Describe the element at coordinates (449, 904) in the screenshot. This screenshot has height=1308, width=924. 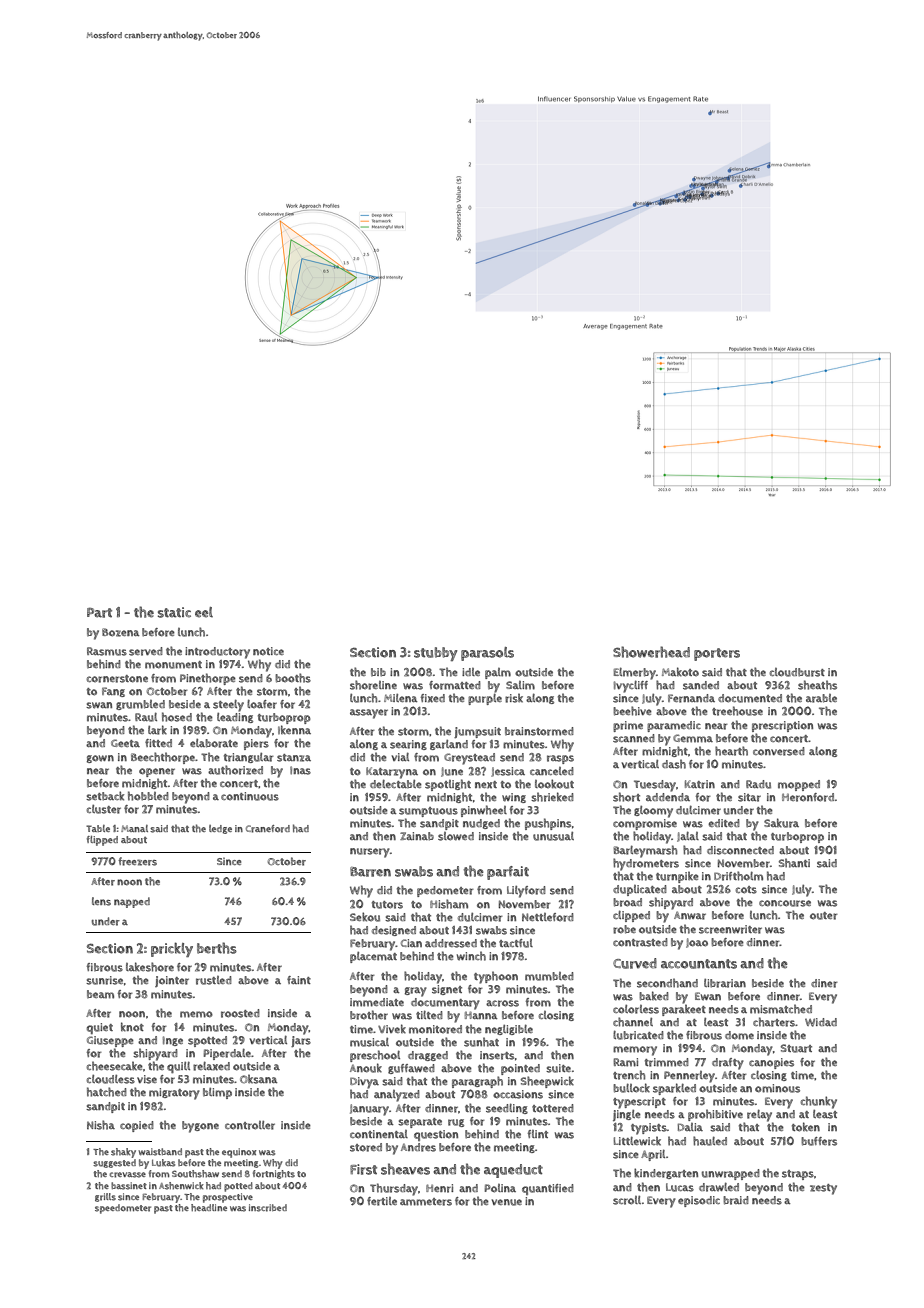
I see `Hisham` at that location.
